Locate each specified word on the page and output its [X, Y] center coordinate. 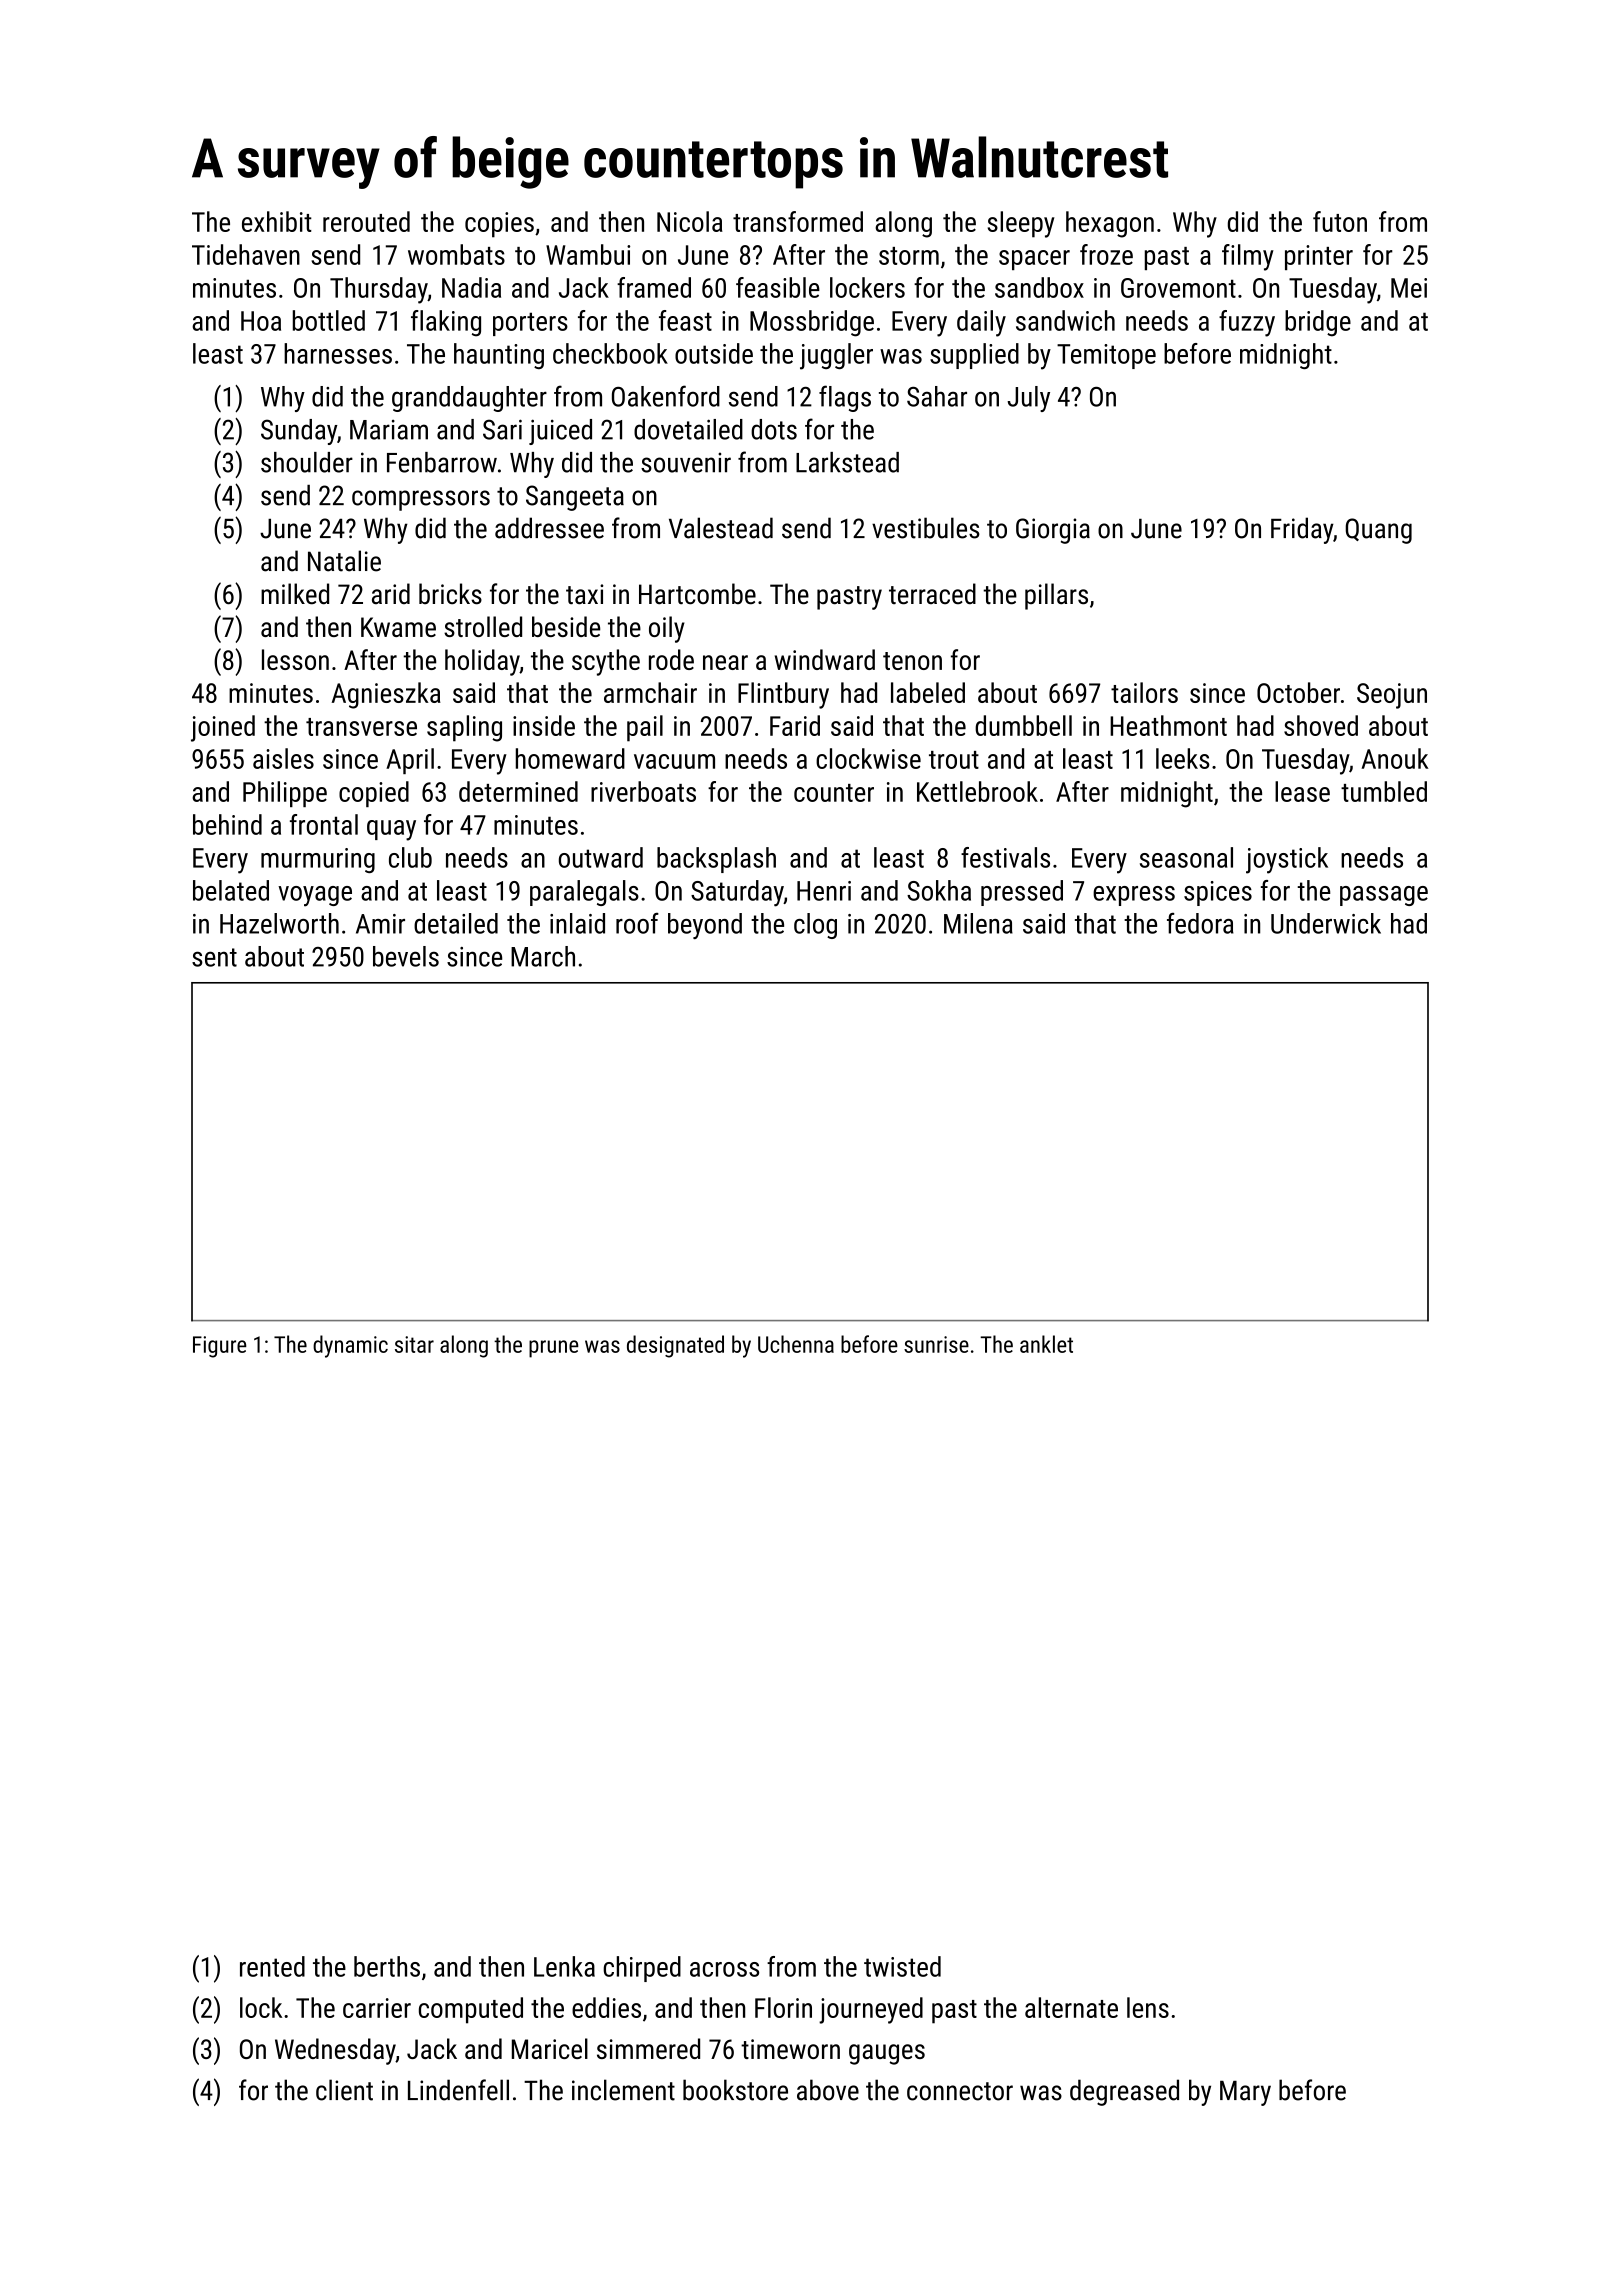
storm [909, 256]
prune [554, 1349]
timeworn [790, 2049]
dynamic [350, 1346]
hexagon [1110, 224]
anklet [1046, 1344]
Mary [1245, 2093]
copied [374, 794]
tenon [912, 661]
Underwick [1326, 923]
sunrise [936, 1344]
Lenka [564, 1966]
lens [1148, 2007]
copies [499, 225]
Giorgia [1053, 531]
